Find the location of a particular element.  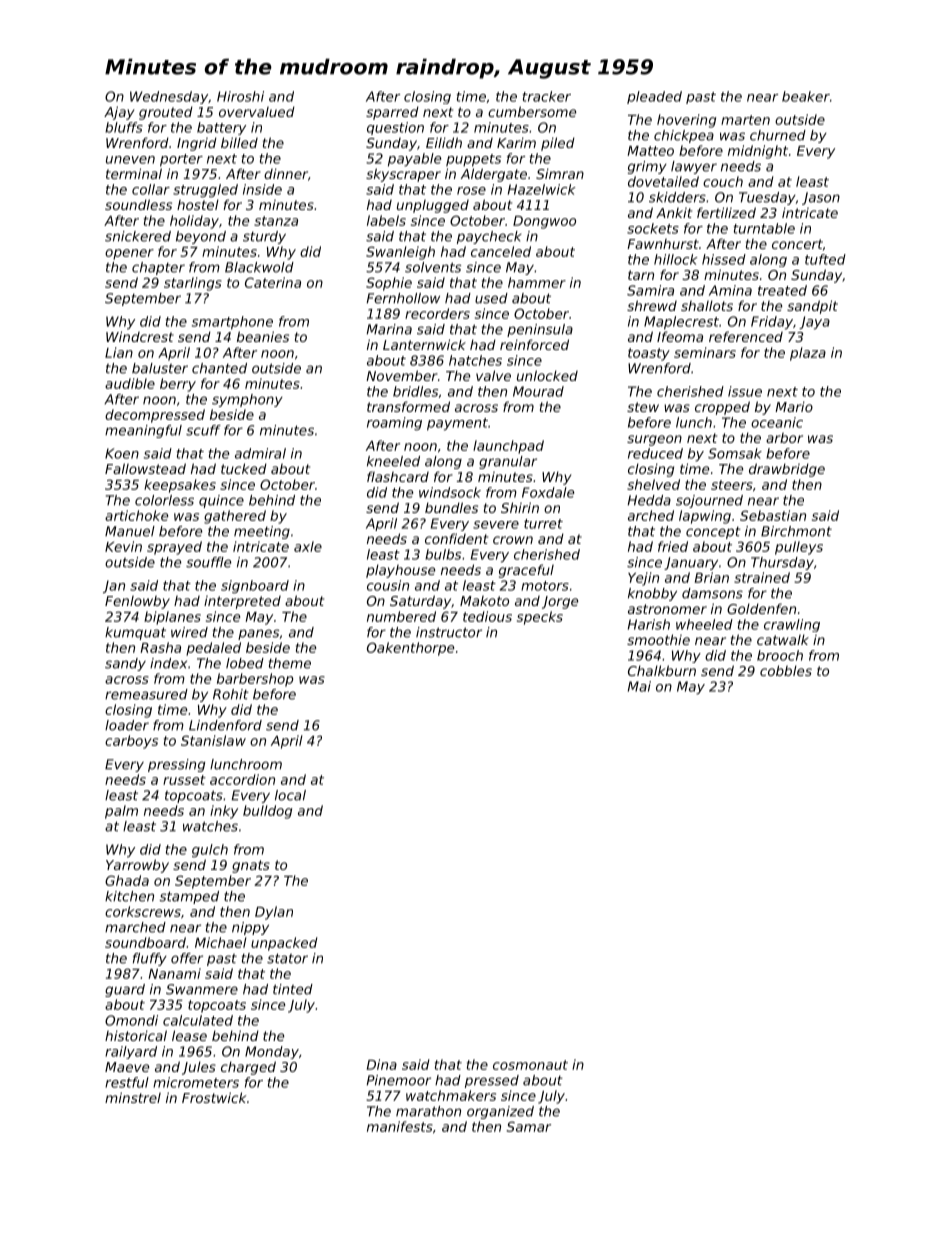

nippy is located at coordinates (250, 928).
